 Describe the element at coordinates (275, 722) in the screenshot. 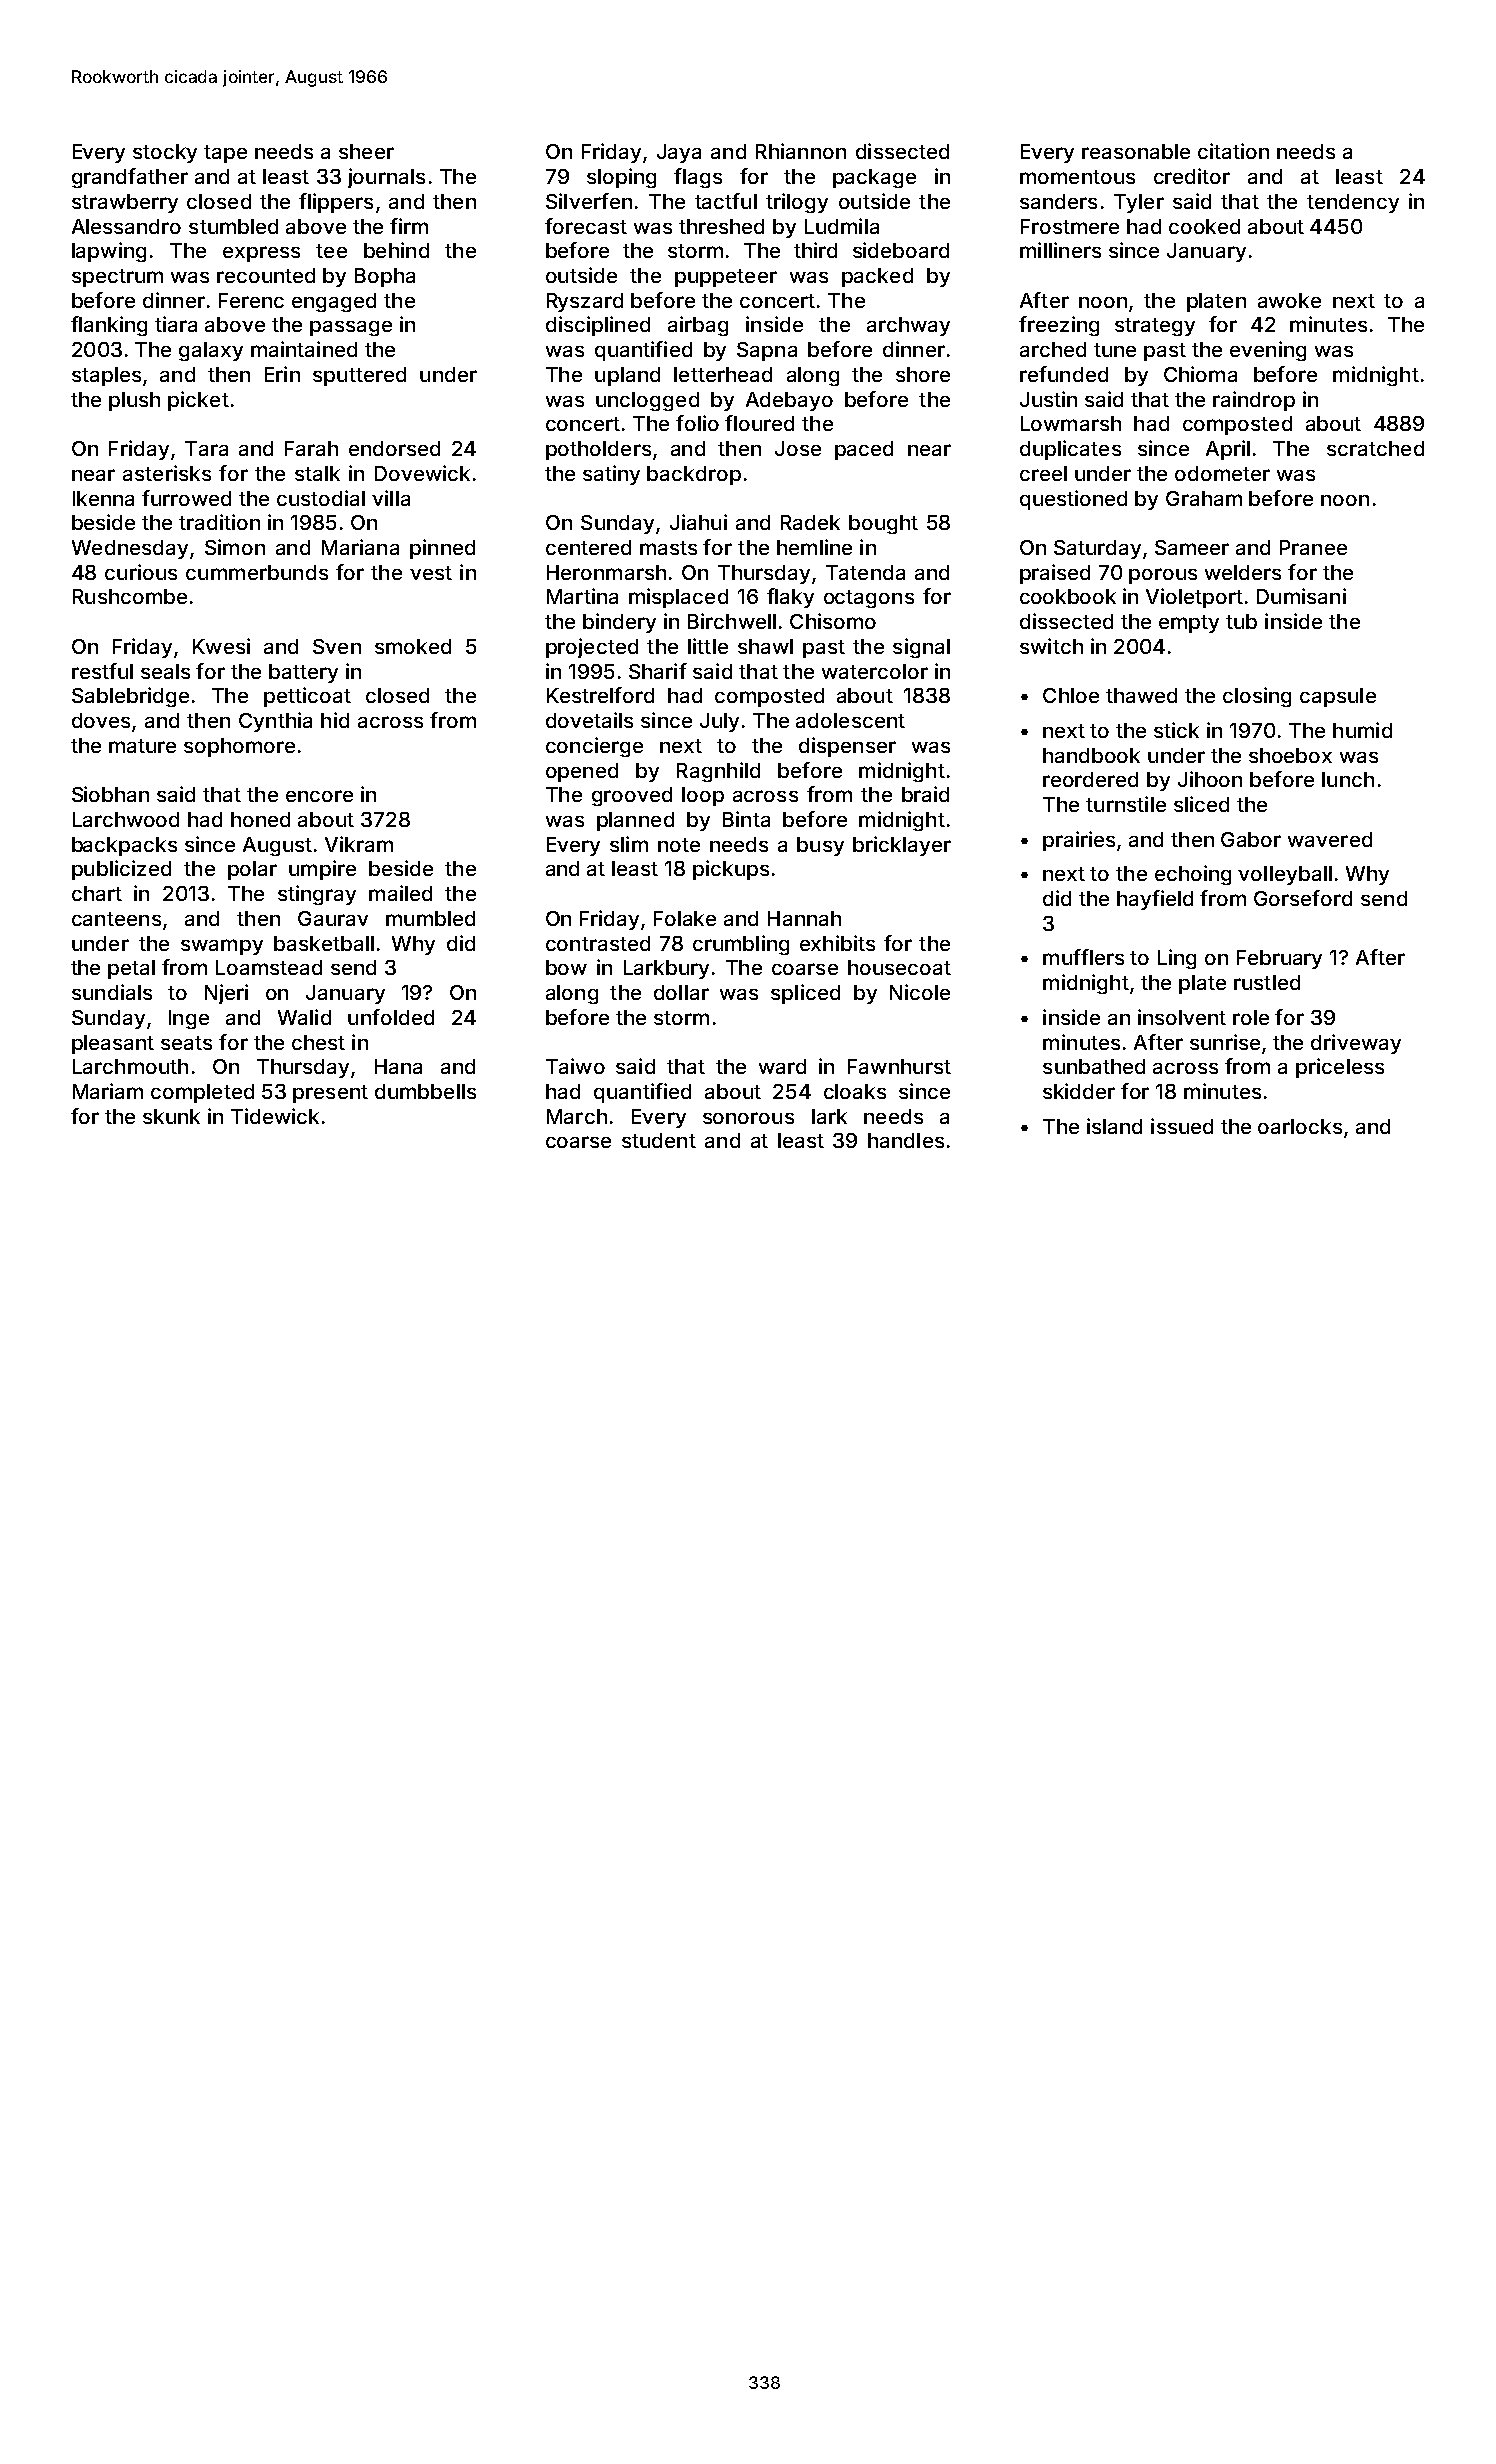

I see `Cynthia` at that location.
